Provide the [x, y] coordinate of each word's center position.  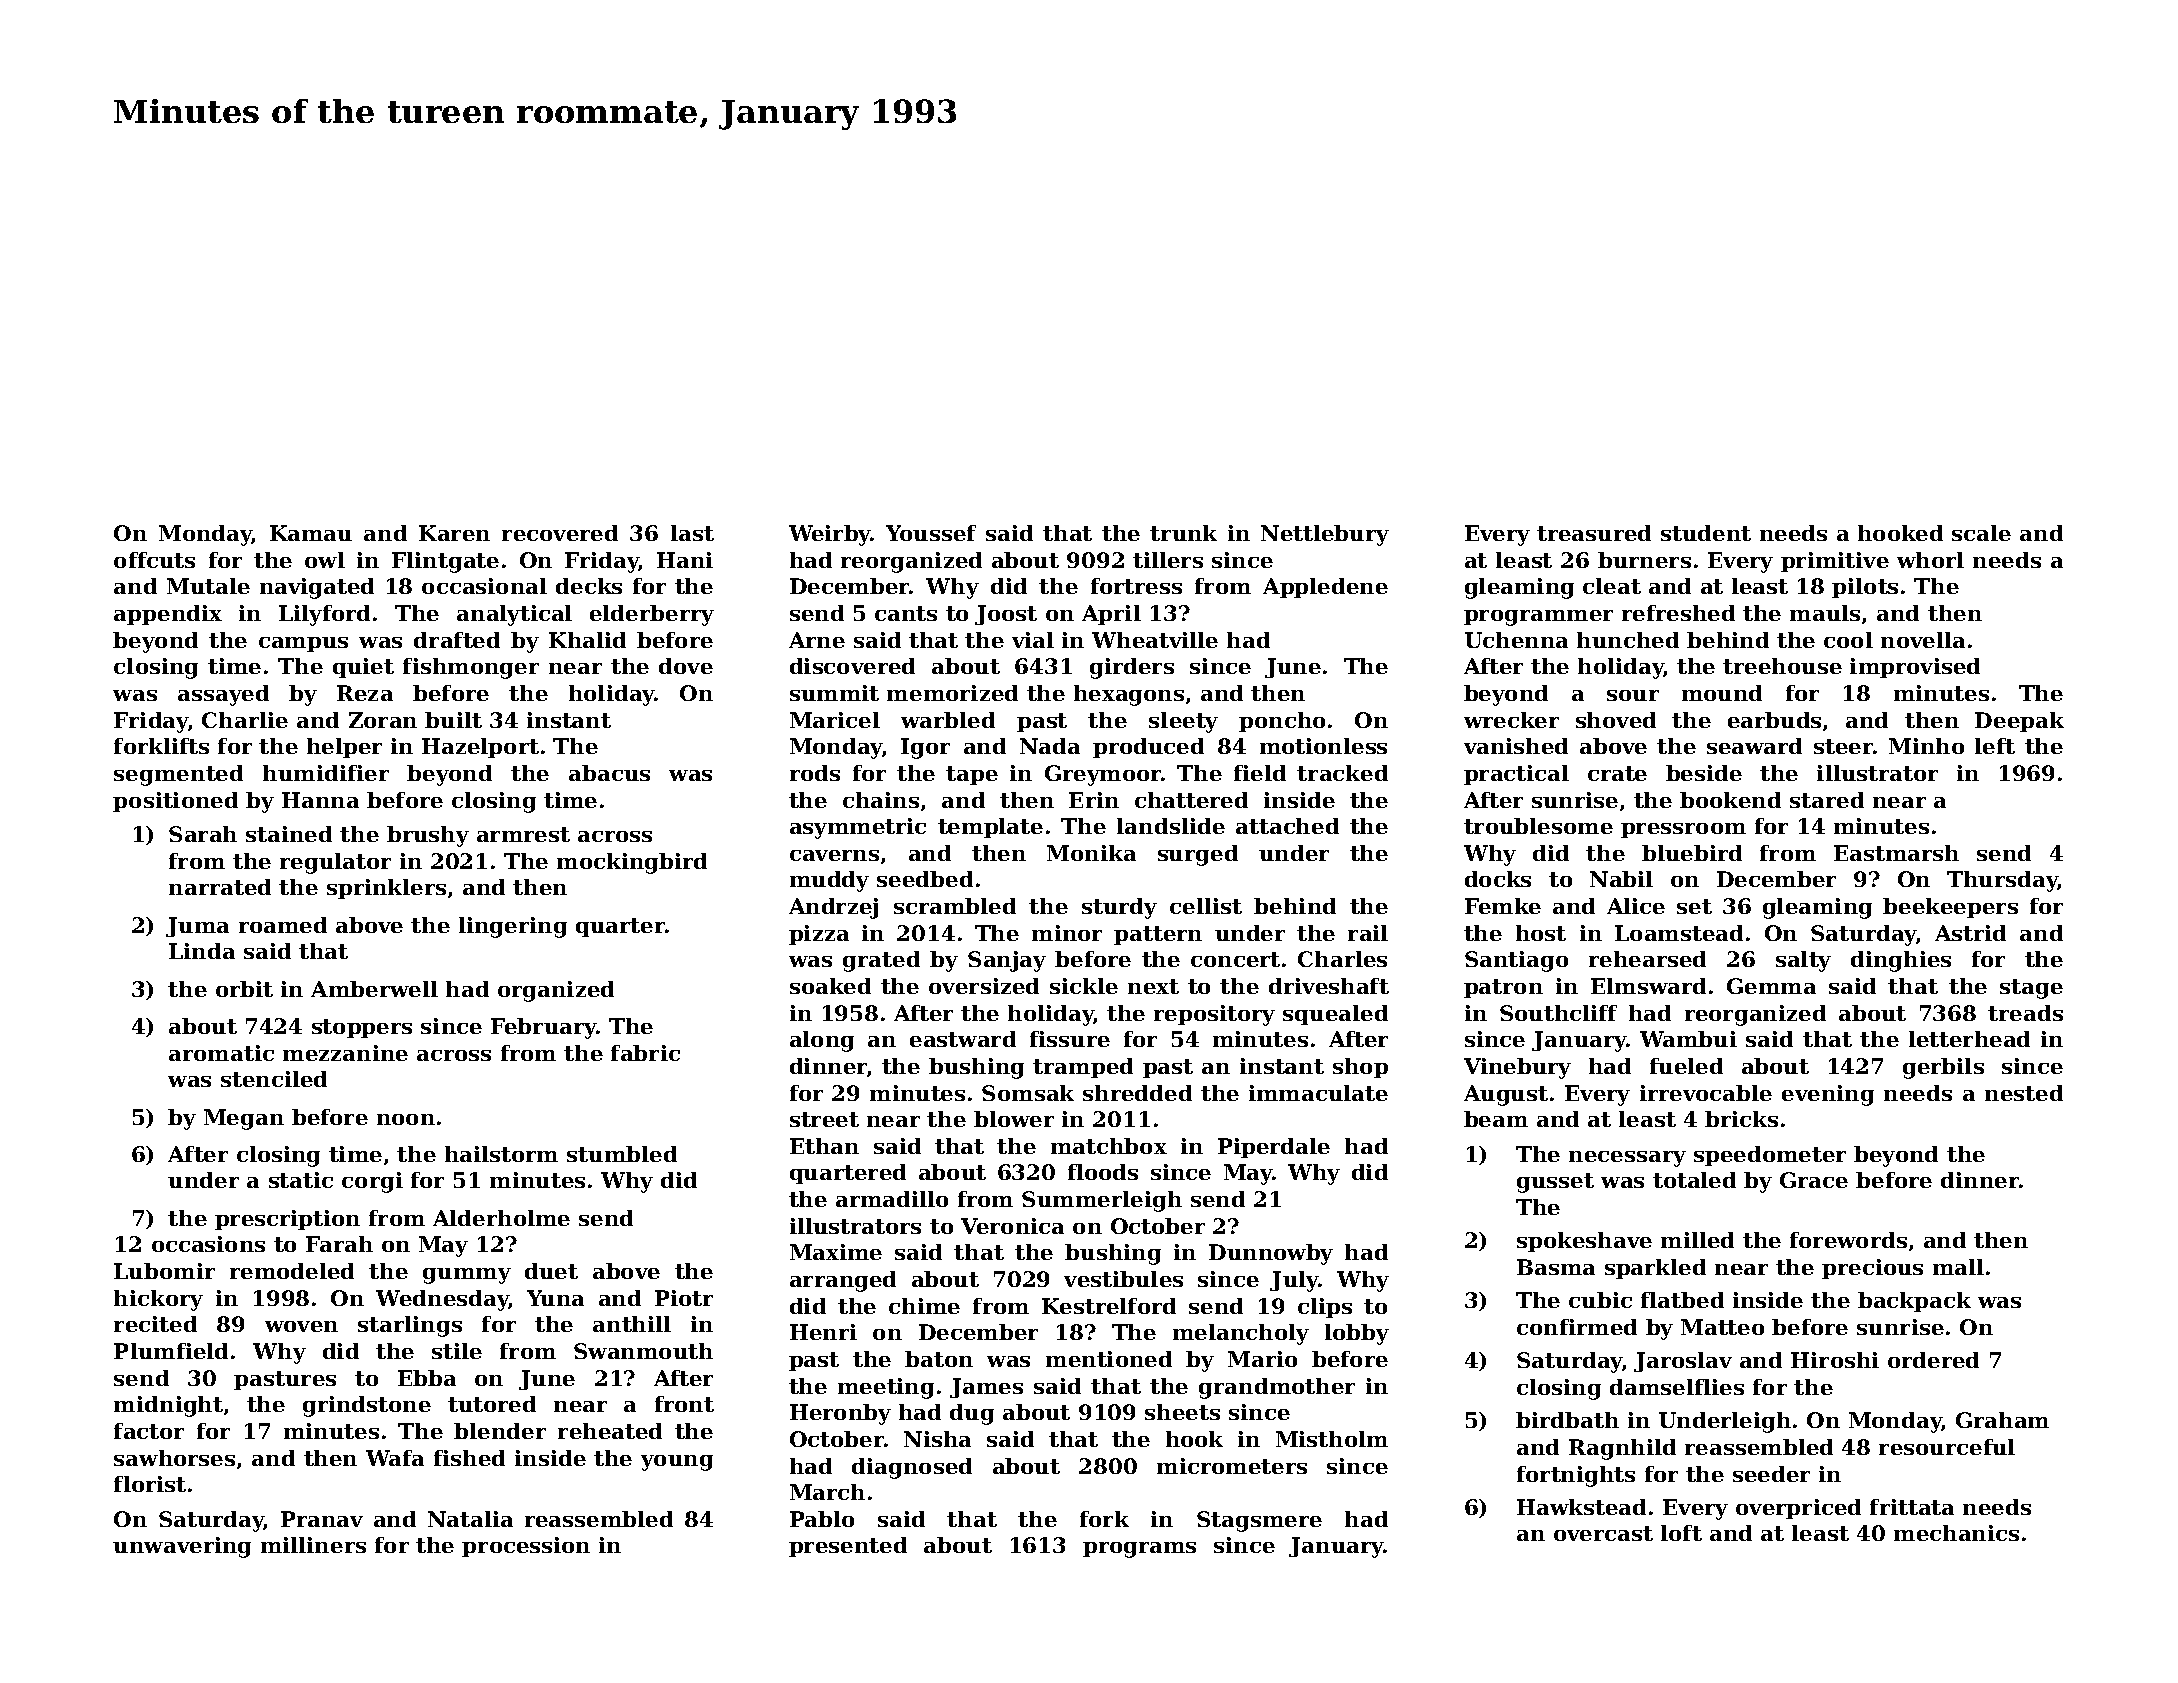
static [301, 1180]
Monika [1091, 853]
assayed [223, 695]
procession [526, 1547]
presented [848, 1547]
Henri [823, 1332]
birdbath [1567, 1420]
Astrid [1970, 933]
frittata [1912, 1507]
